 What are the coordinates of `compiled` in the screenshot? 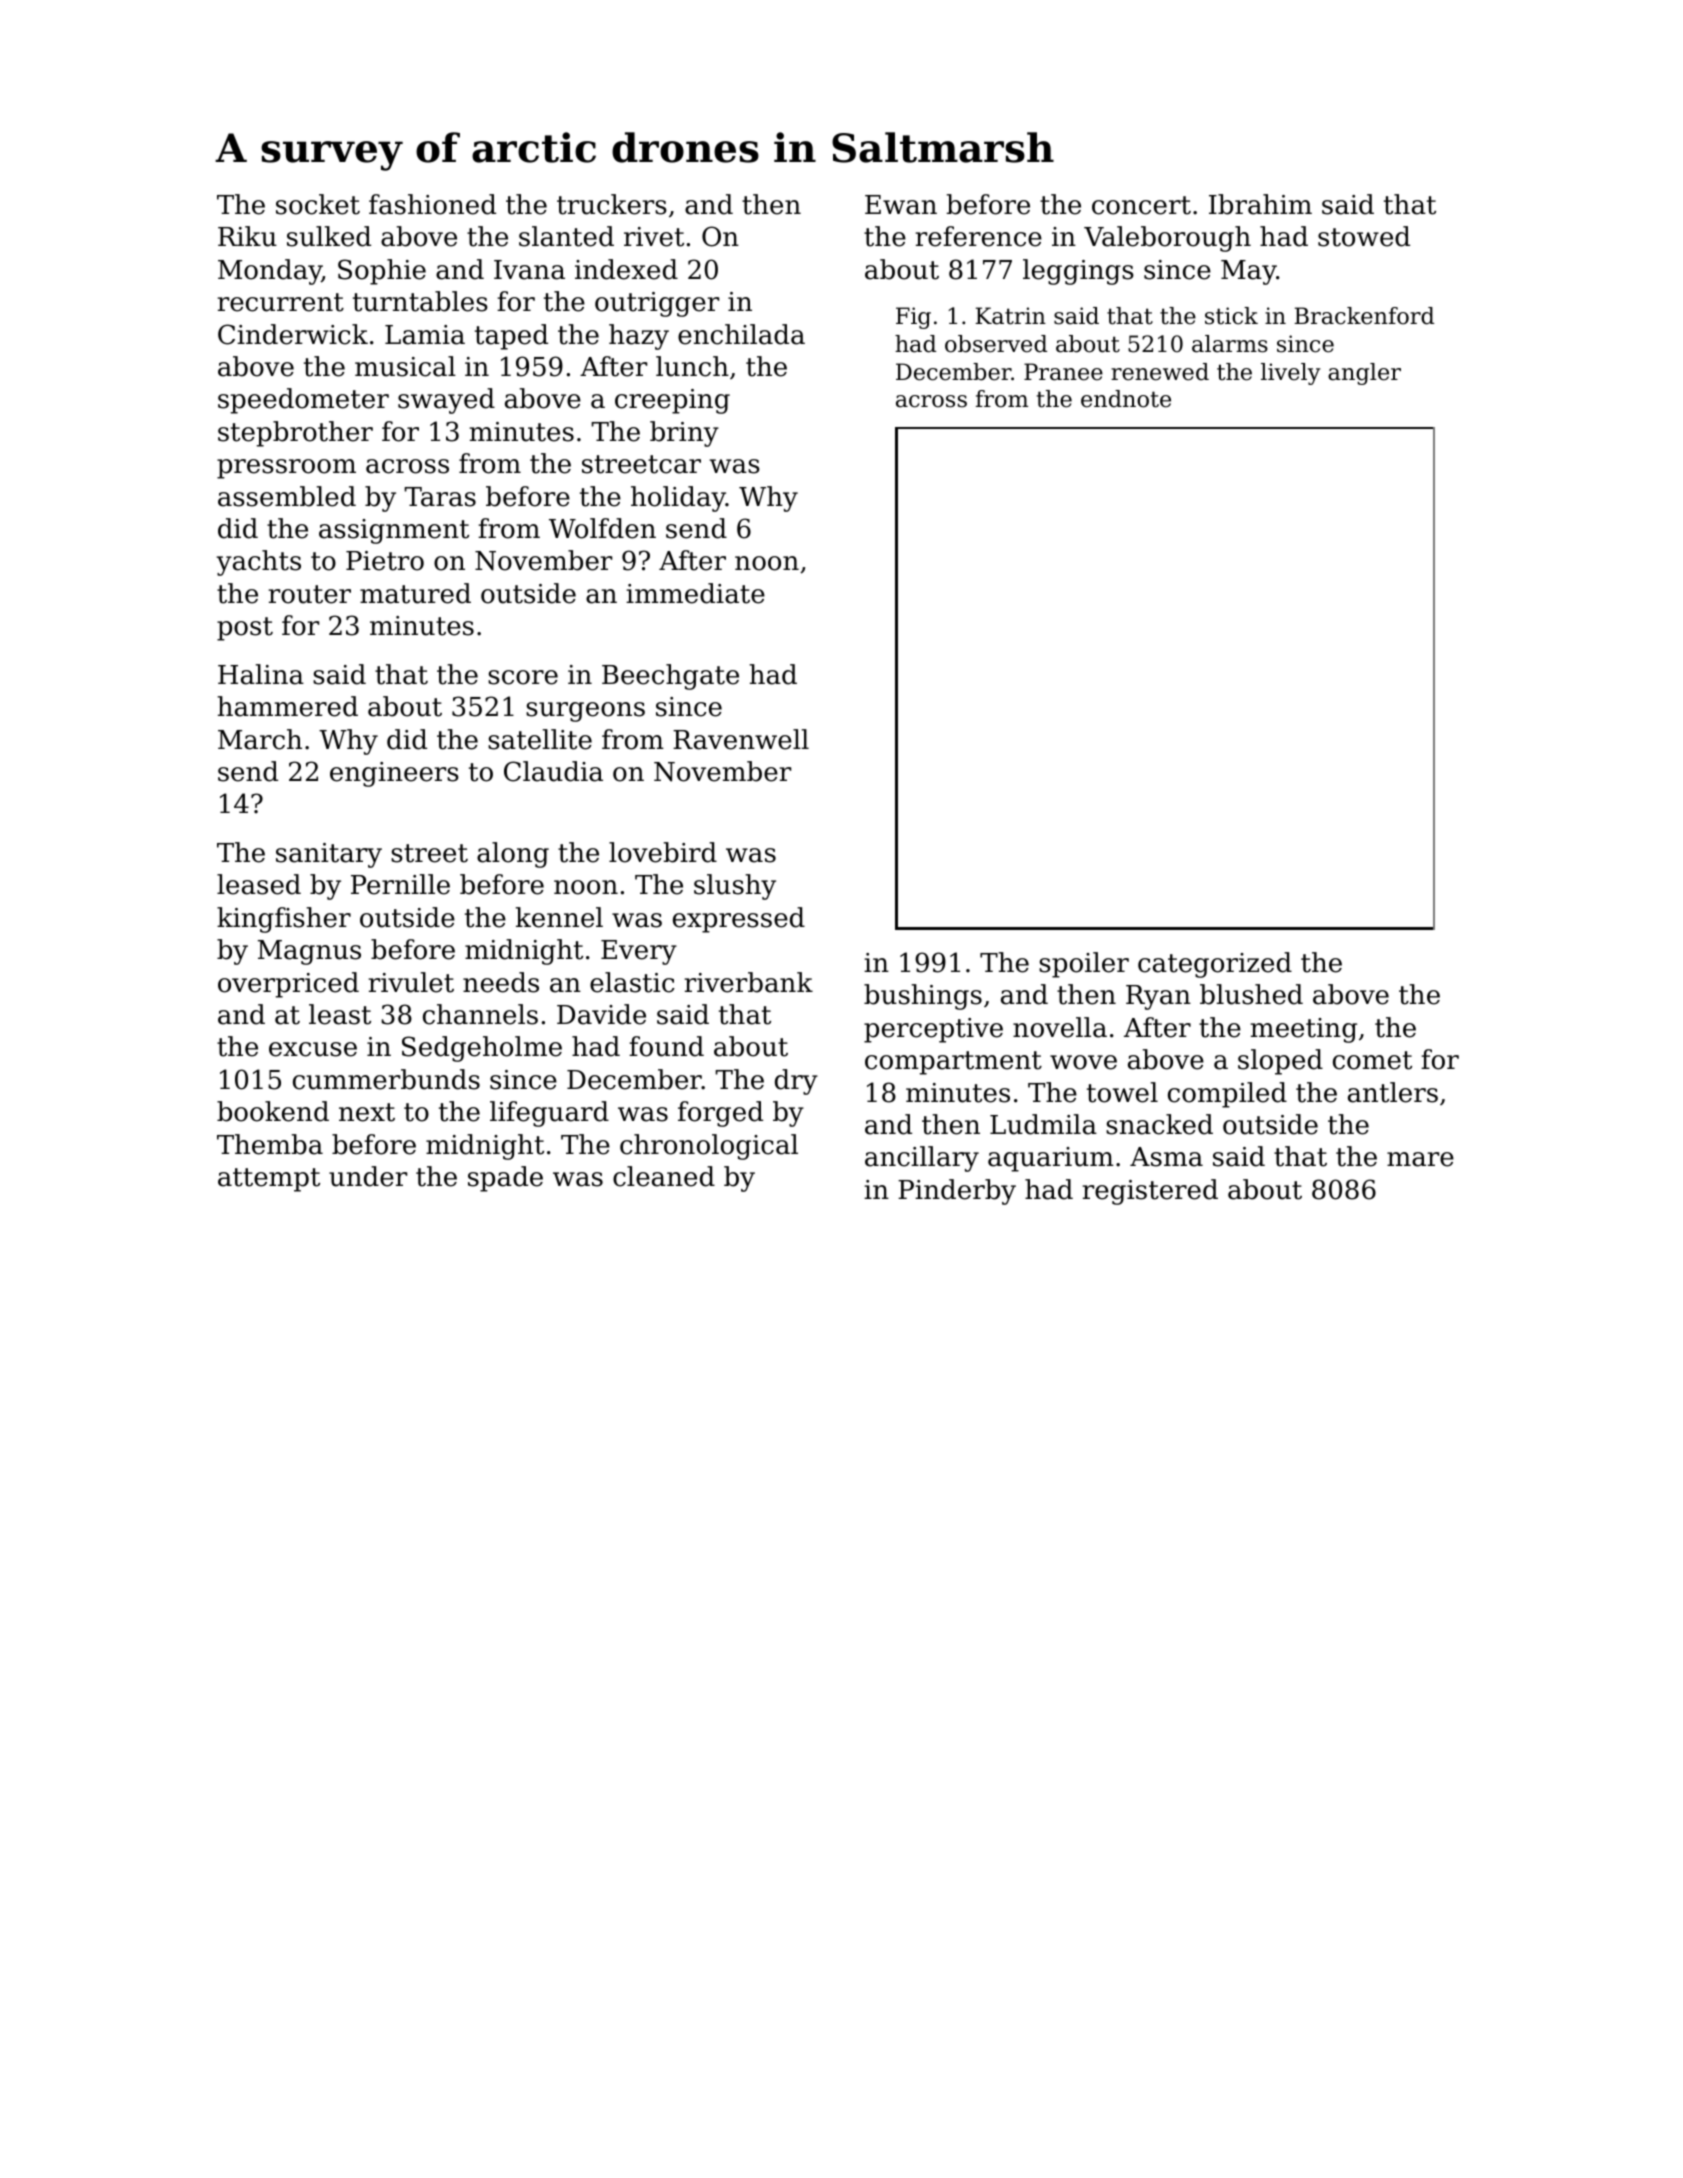 It's located at (1227, 1095).
